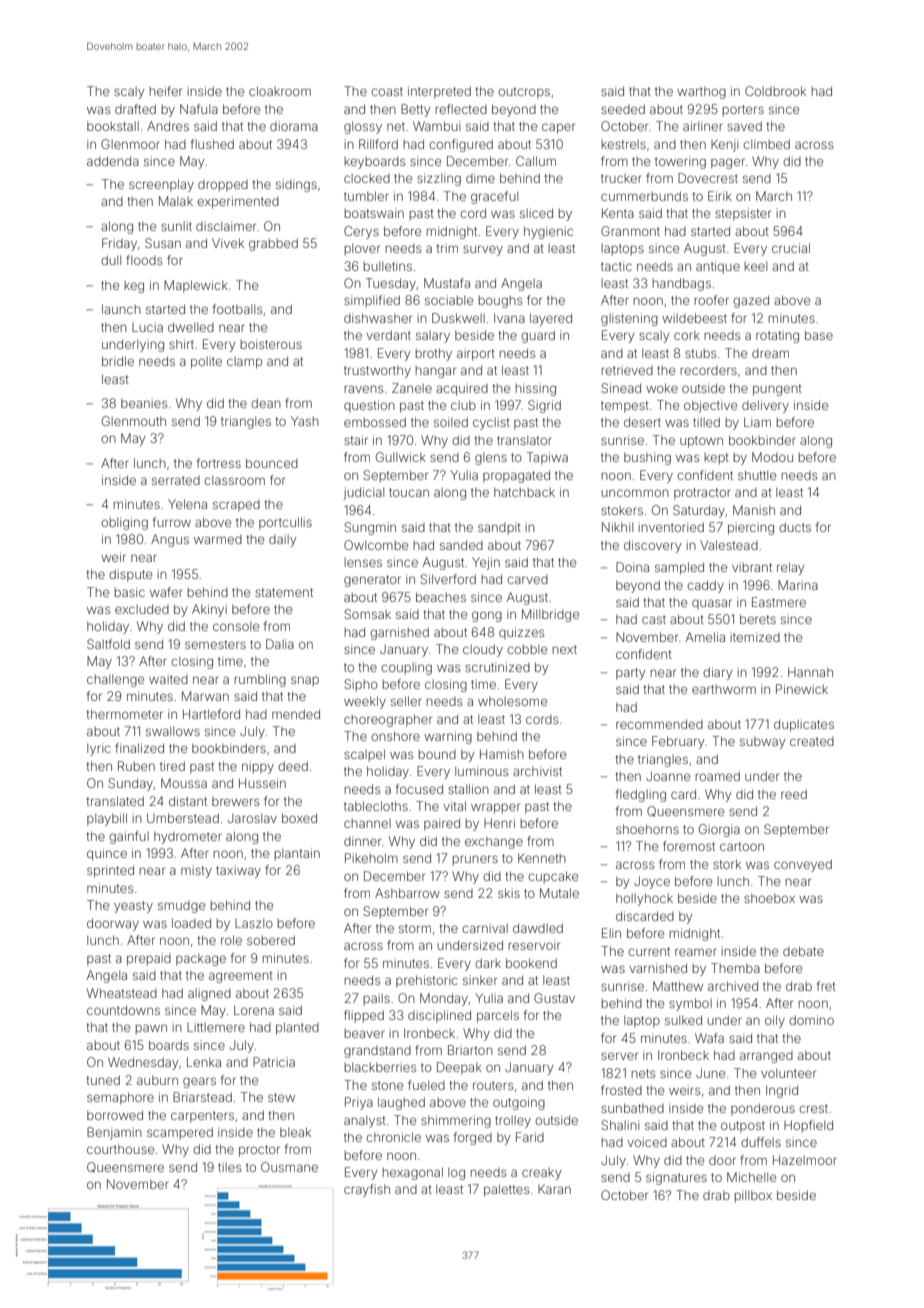 The height and width of the image is (1308, 924). I want to click on bound, so click(437, 754).
